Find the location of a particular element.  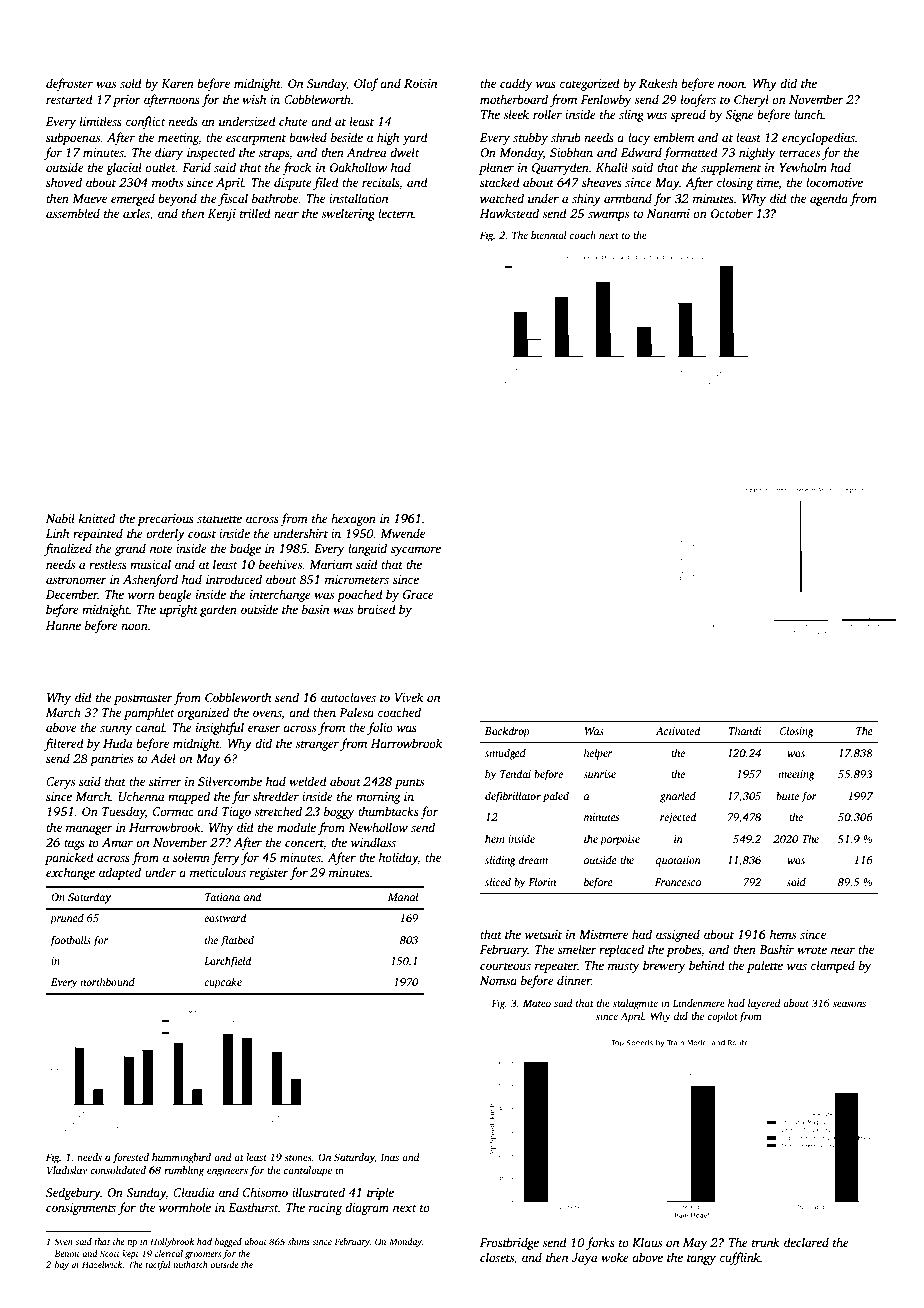

tactful is located at coordinates (158, 1265).
